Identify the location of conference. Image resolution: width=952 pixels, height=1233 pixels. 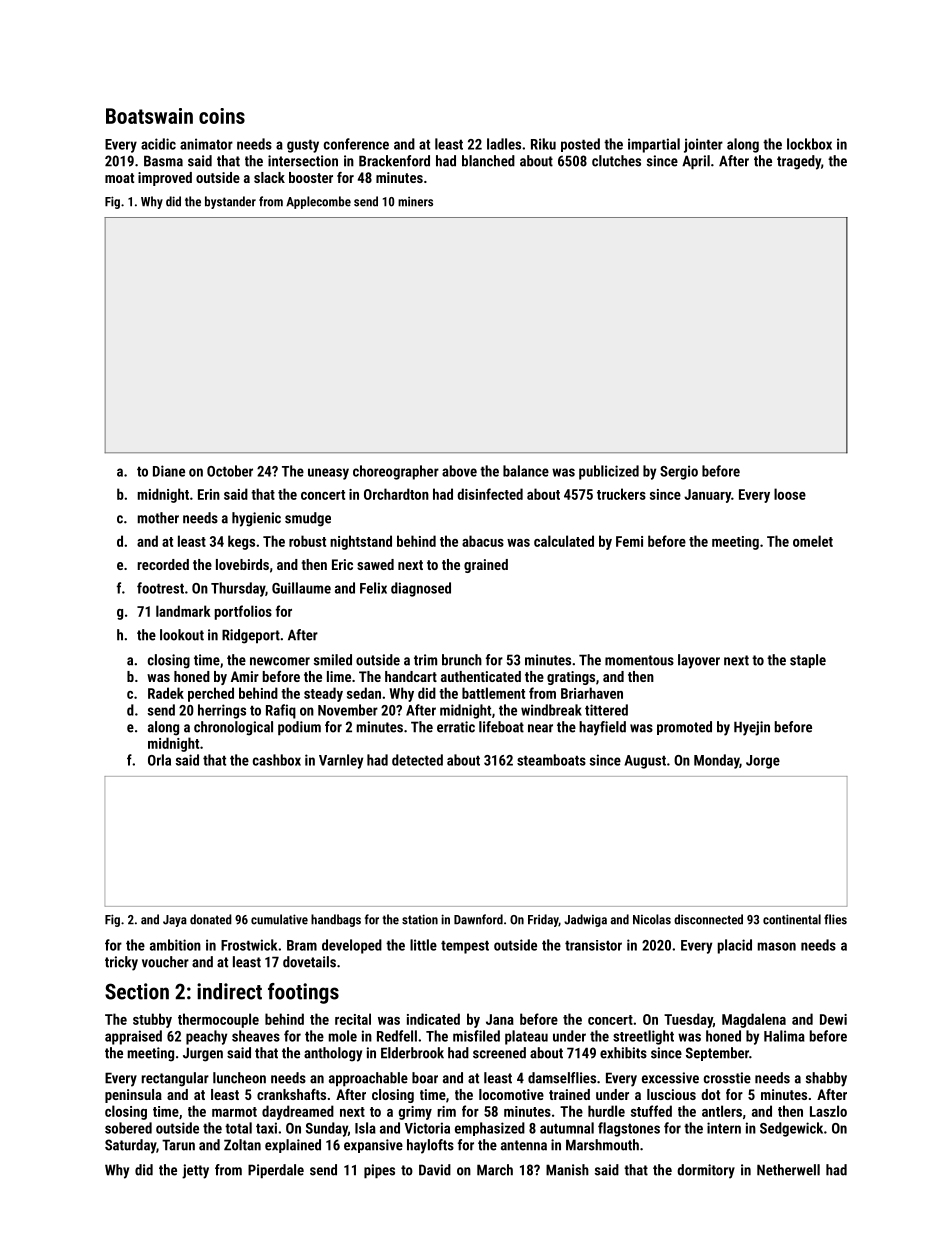
(356, 144).
